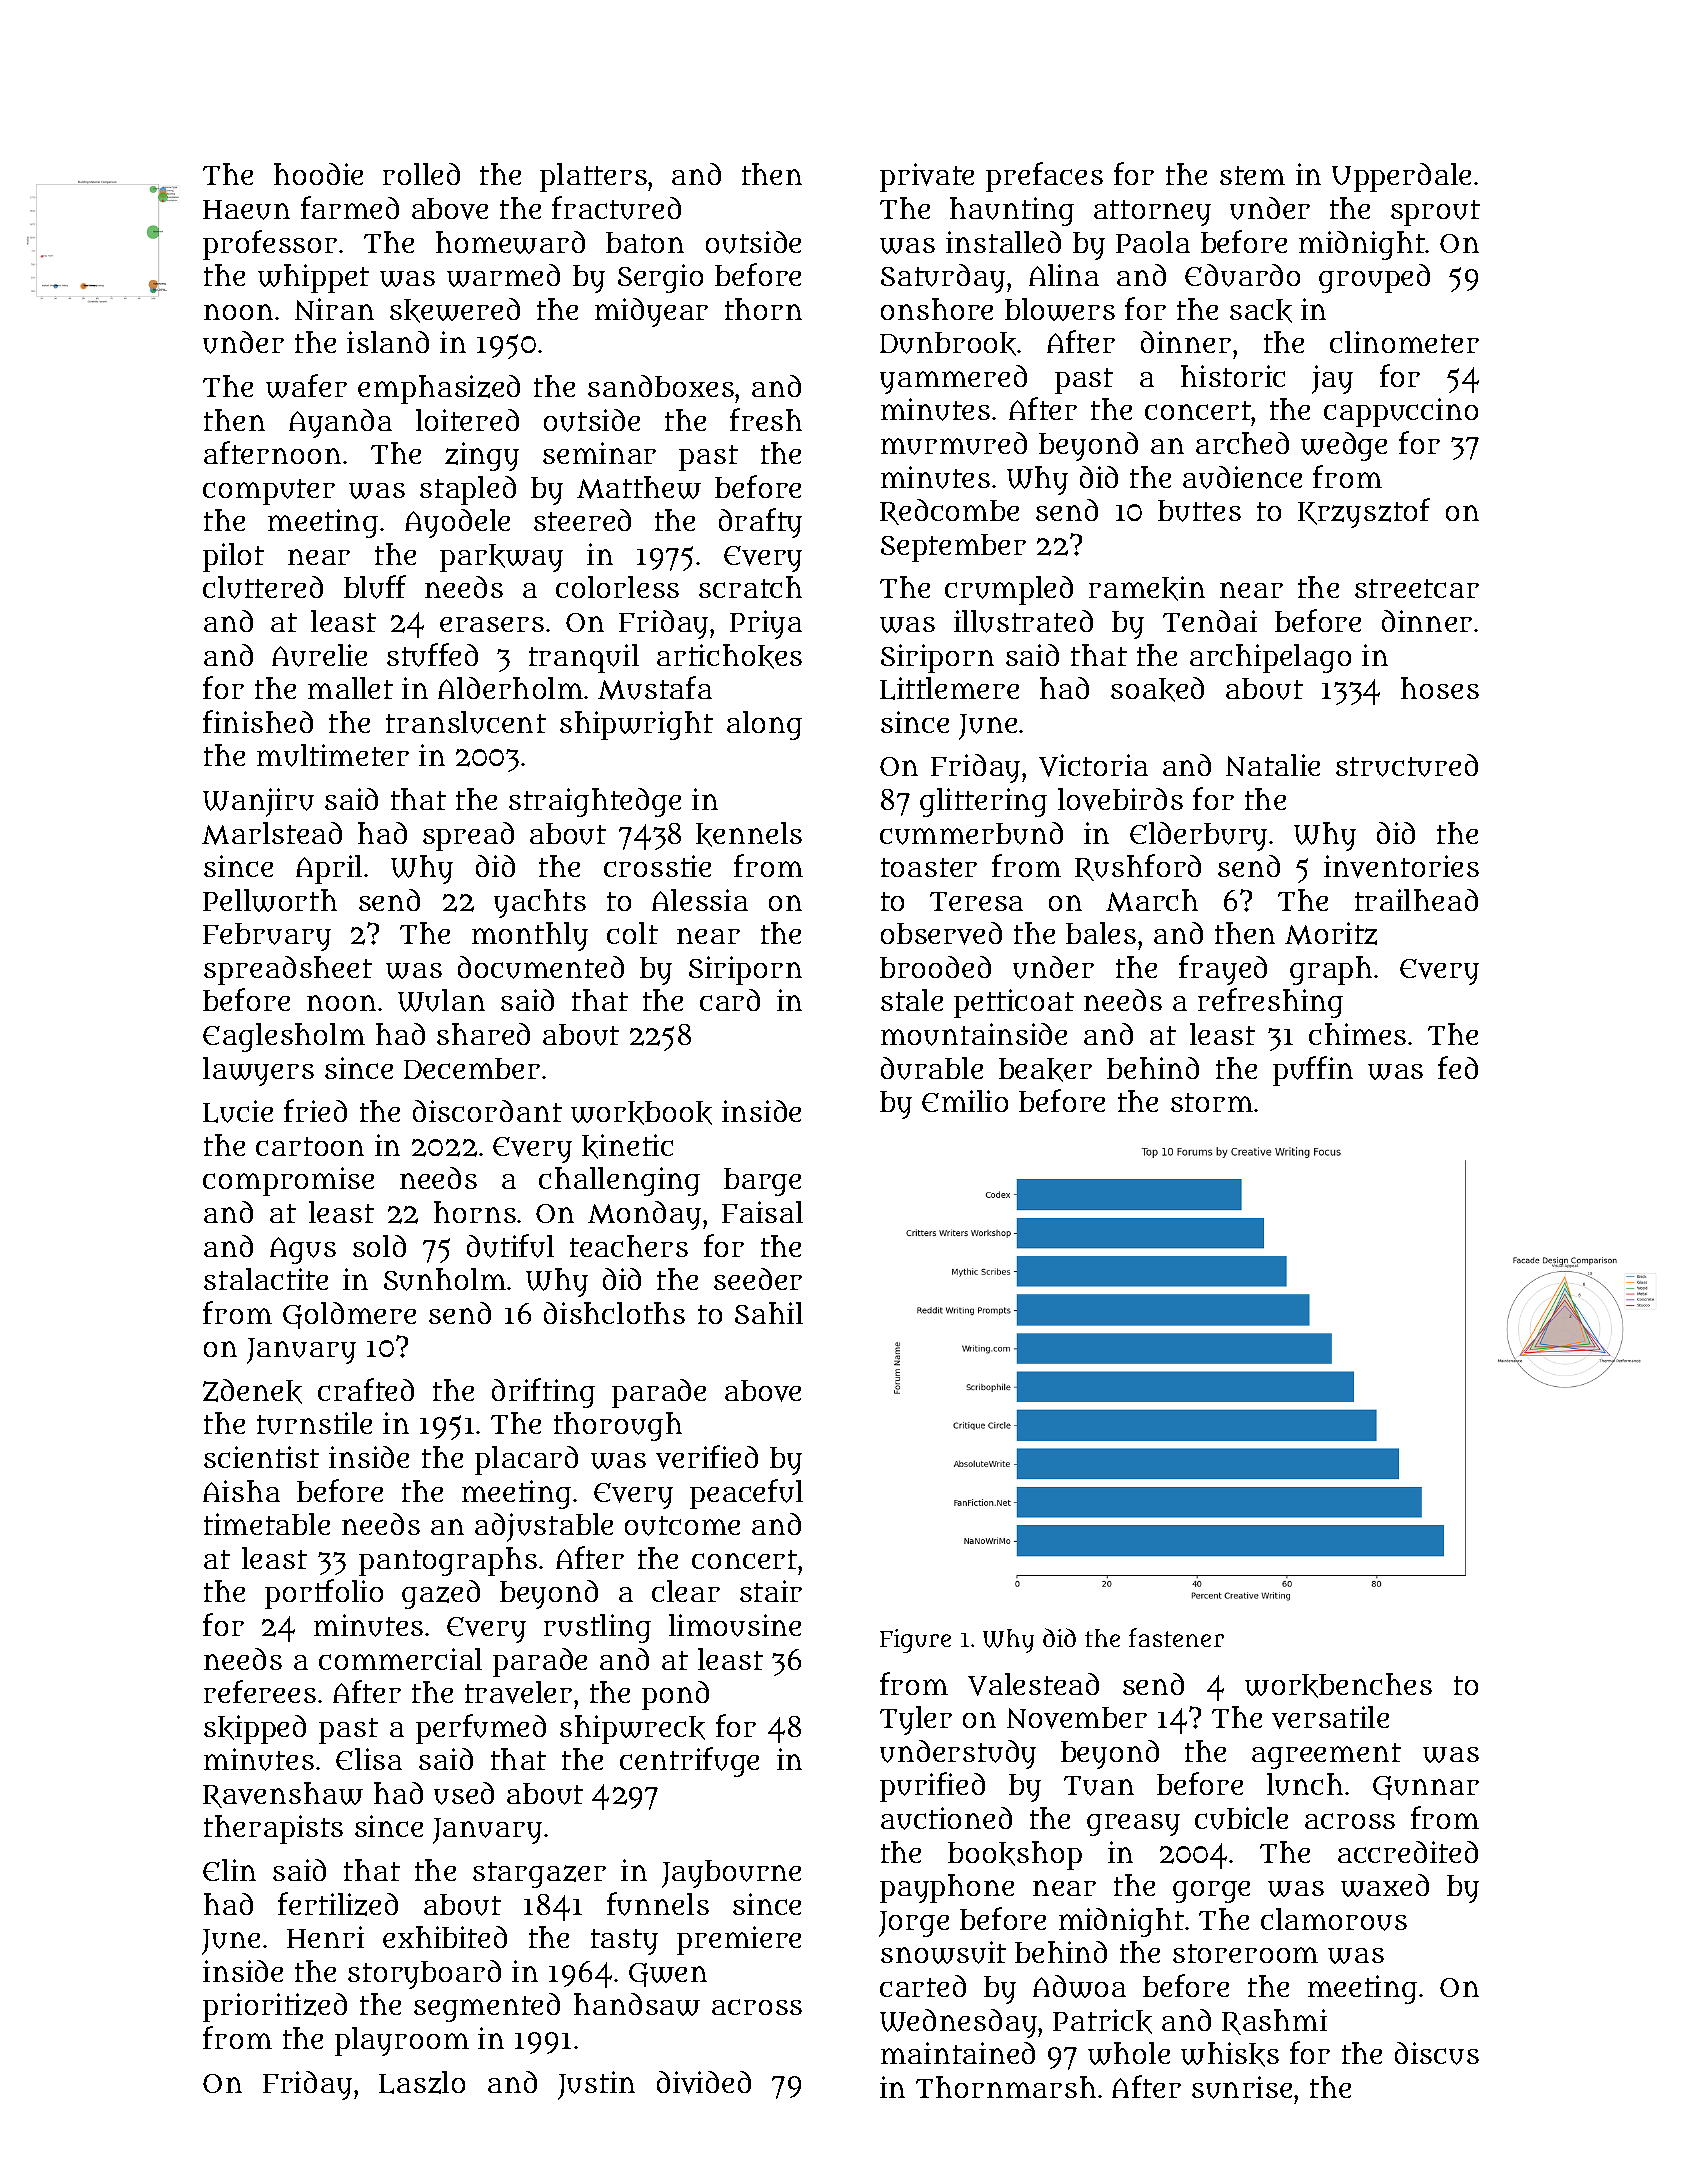 The width and height of the screenshot is (1683, 2178). I want to click on maintained, so click(958, 2053).
